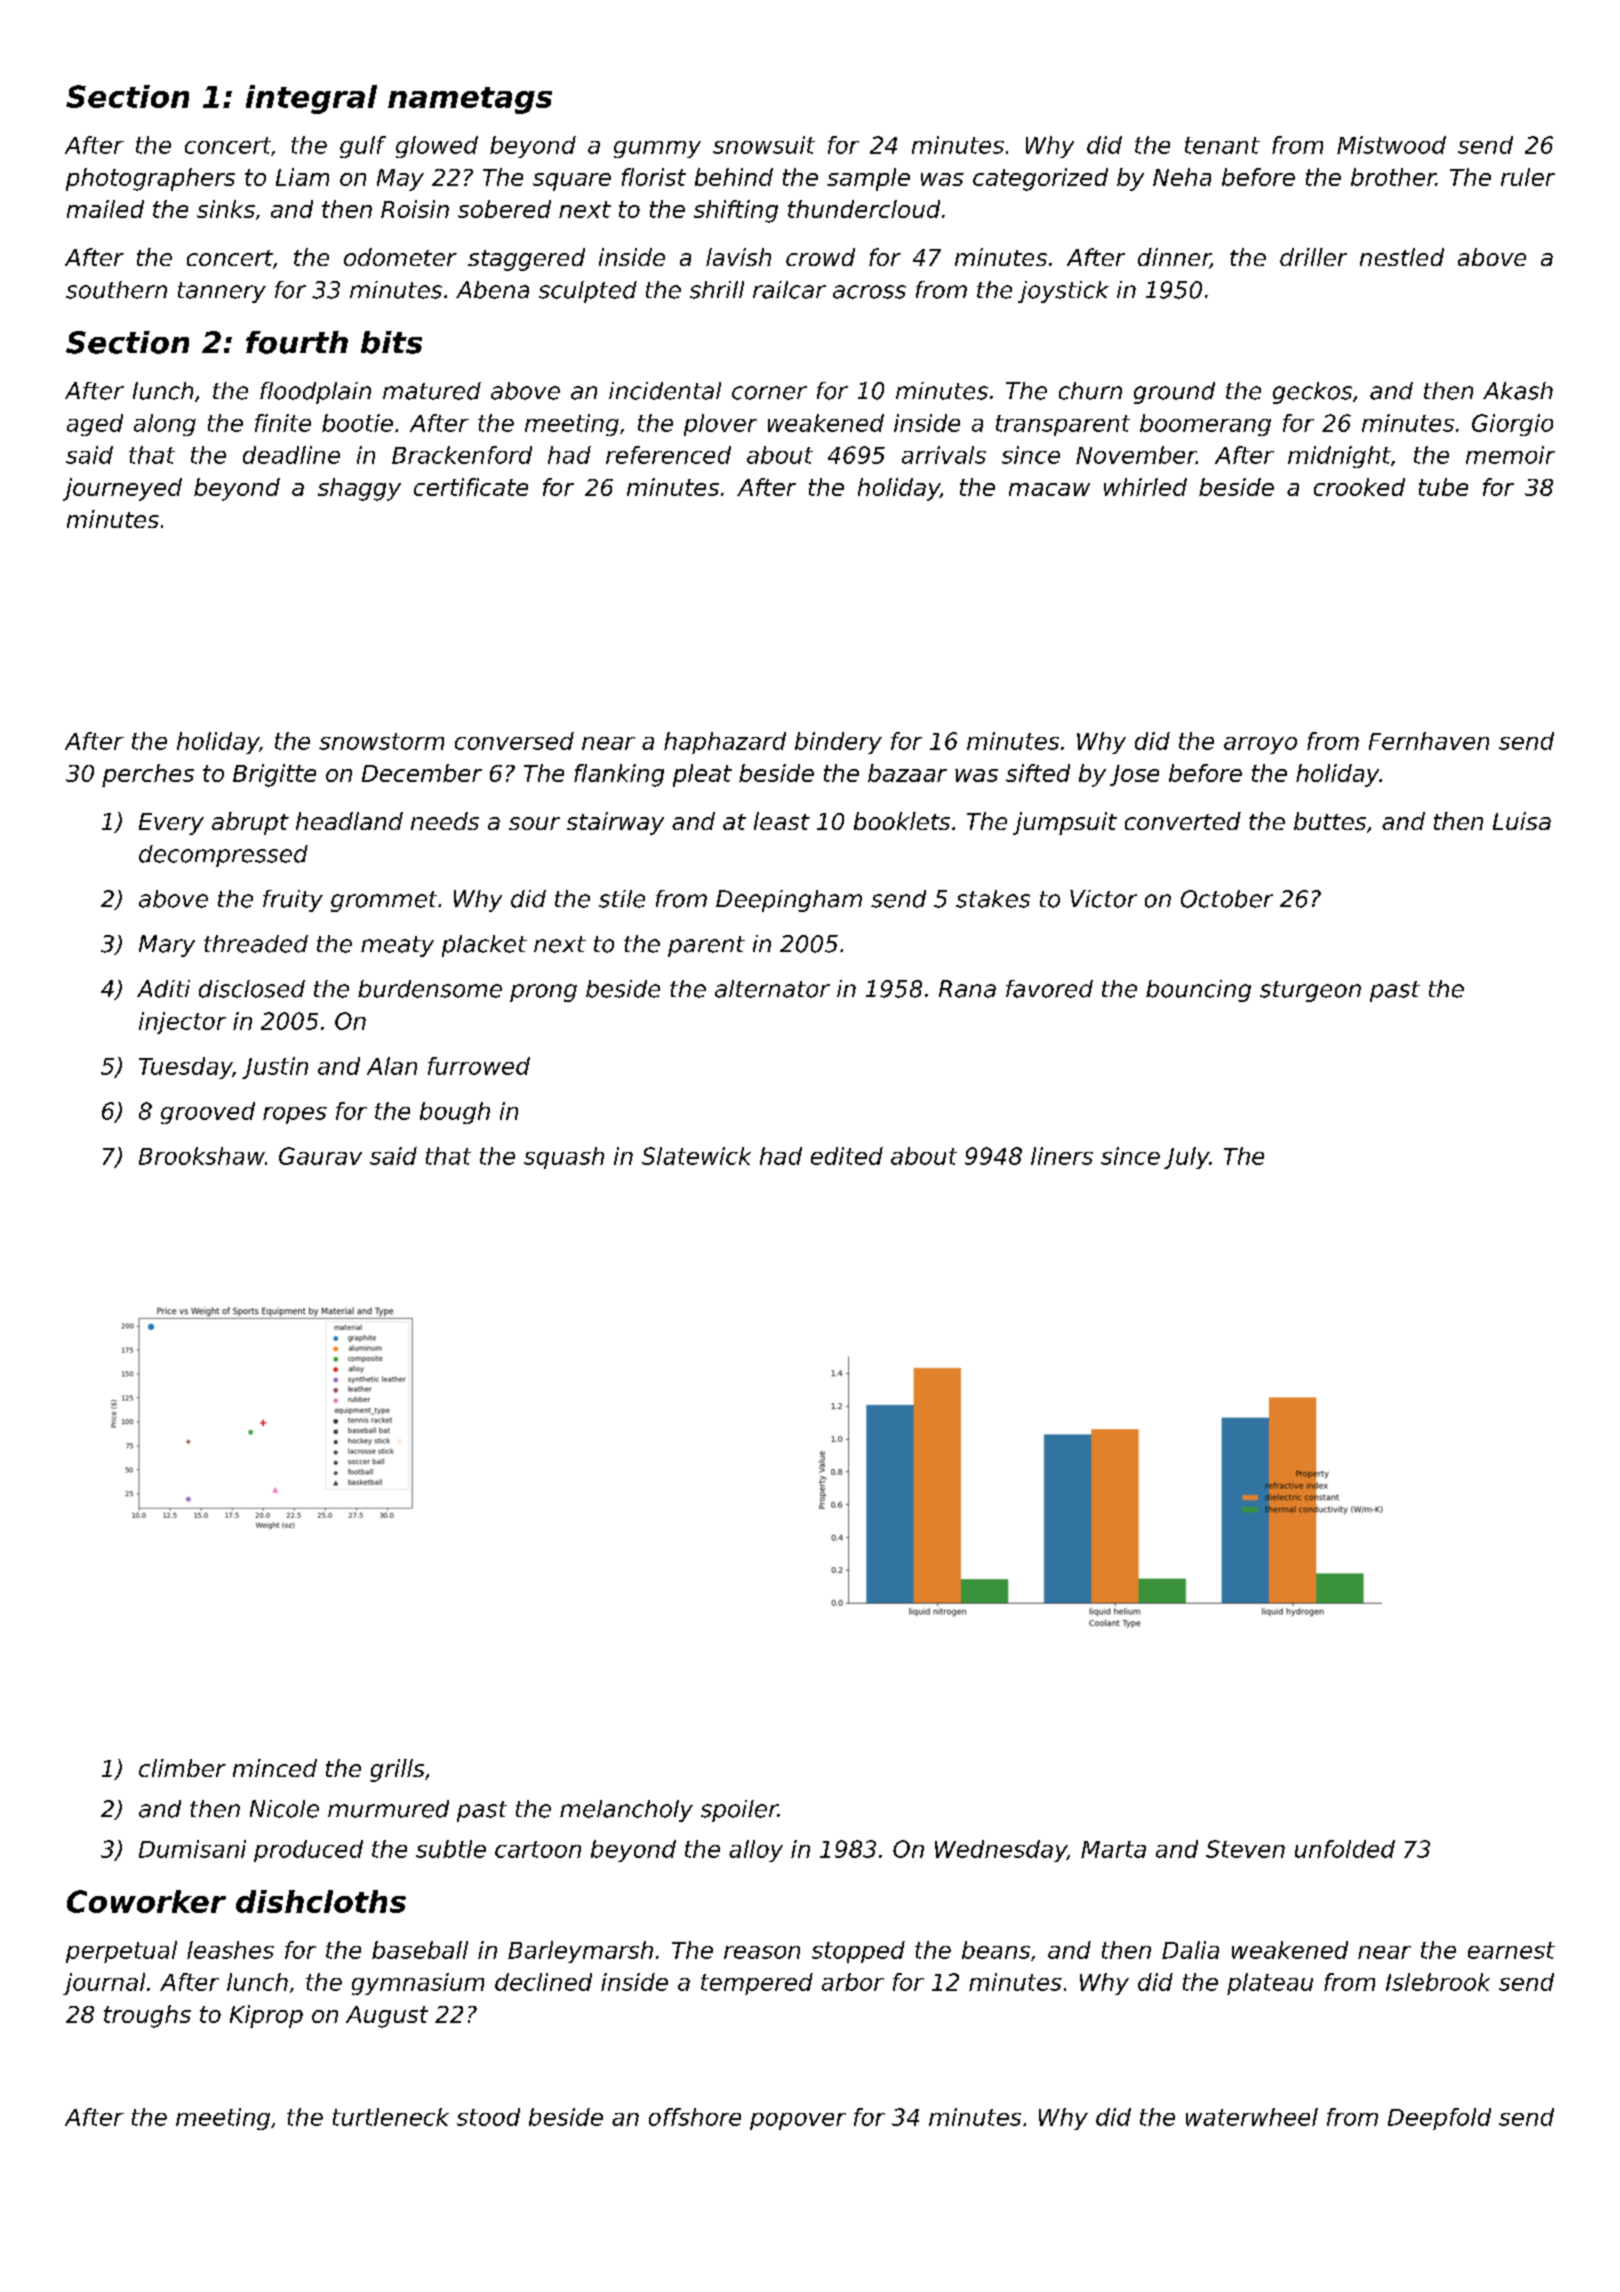 This image has height=2292, width=1620. Describe the element at coordinates (321, 1901) in the image. I see `dishcloths` at that location.
